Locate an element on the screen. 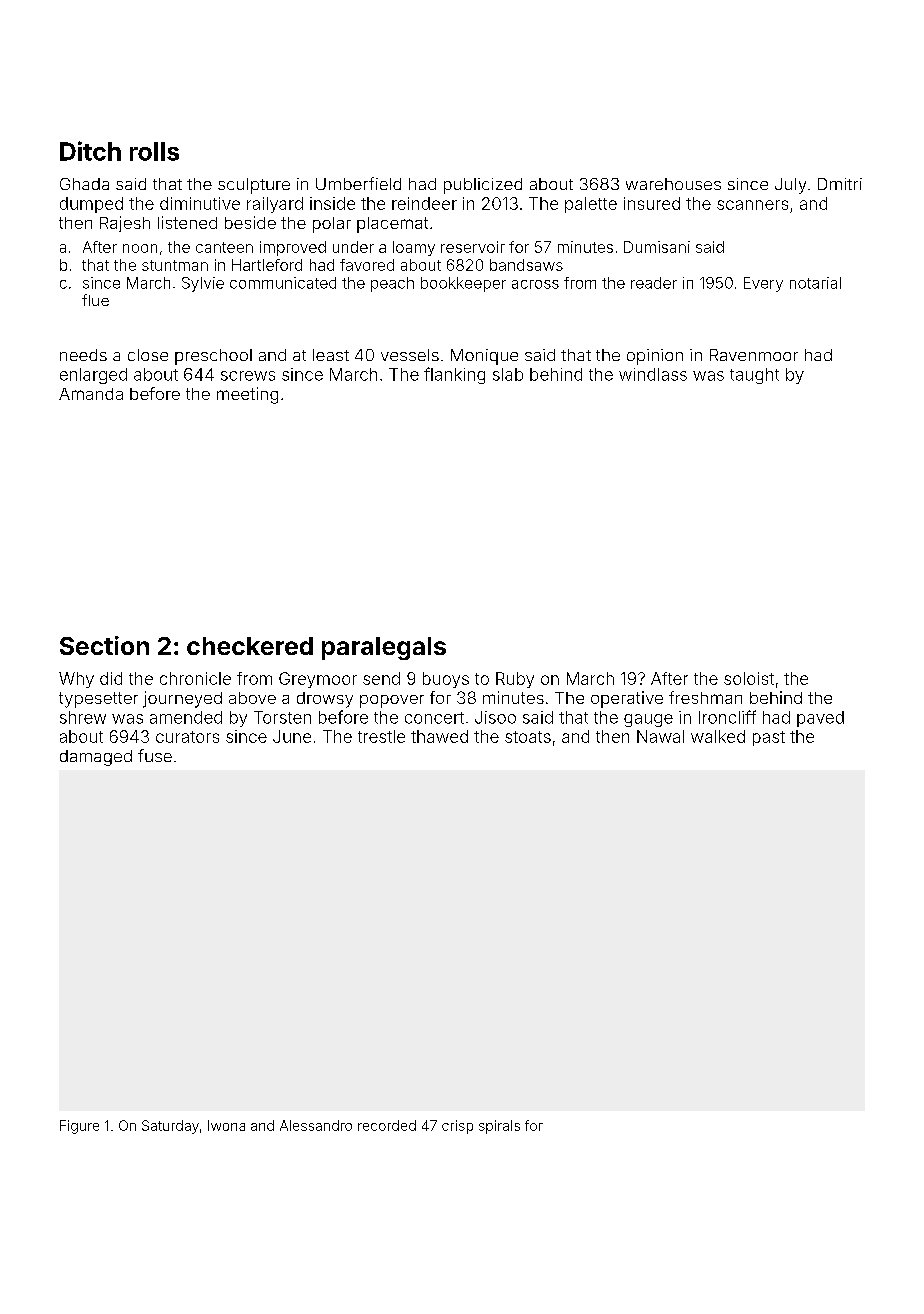  damaged is located at coordinates (96, 758).
